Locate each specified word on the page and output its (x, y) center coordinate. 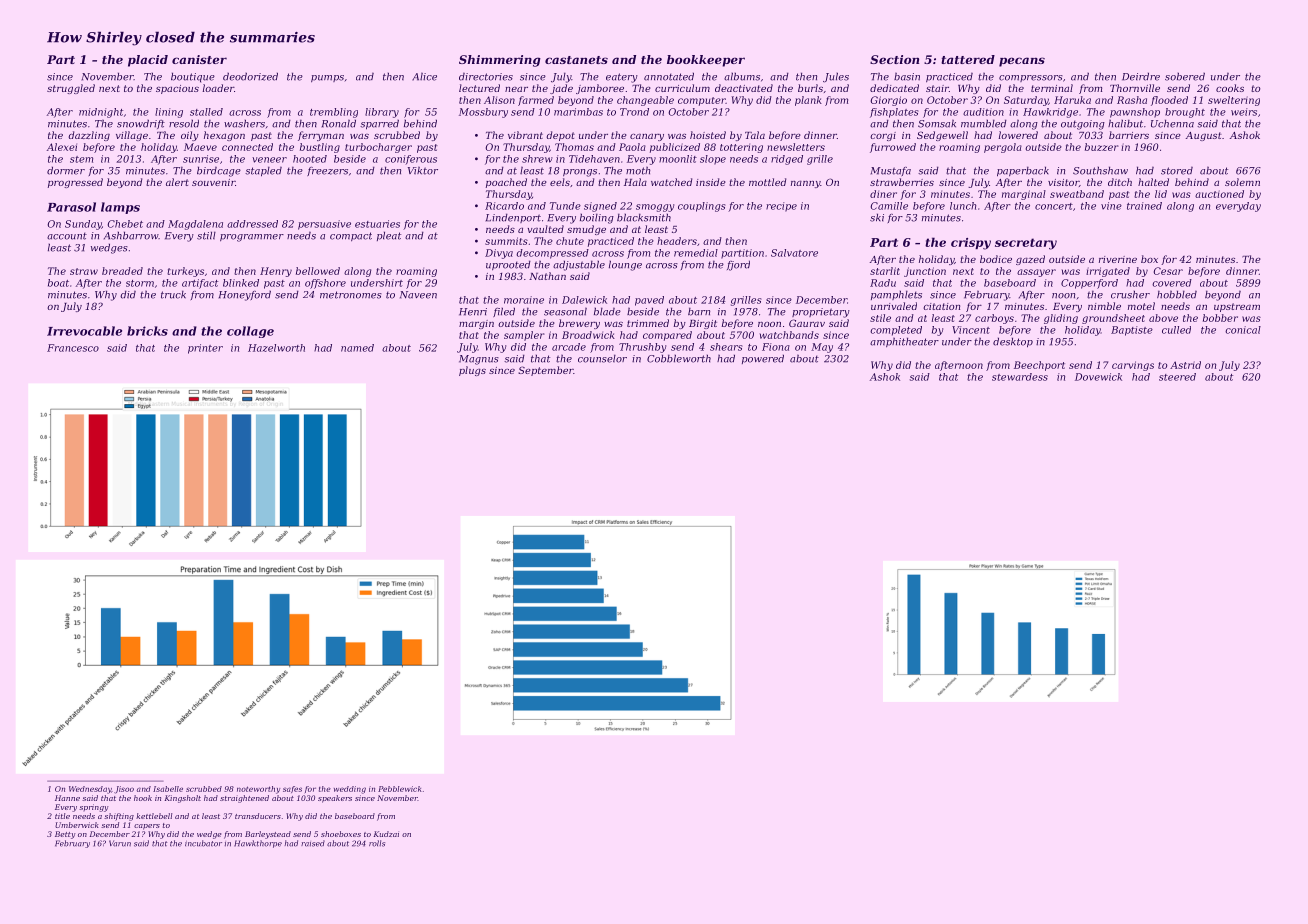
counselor (602, 359)
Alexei (62, 147)
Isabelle (168, 789)
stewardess (1020, 377)
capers (147, 827)
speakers (335, 799)
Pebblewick (400, 789)
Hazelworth (276, 348)
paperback (1023, 171)
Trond (634, 112)
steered (1177, 377)
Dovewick (1098, 377)
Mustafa (891, 171)
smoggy (655, 208)
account (67, 236)
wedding (350, 790)
